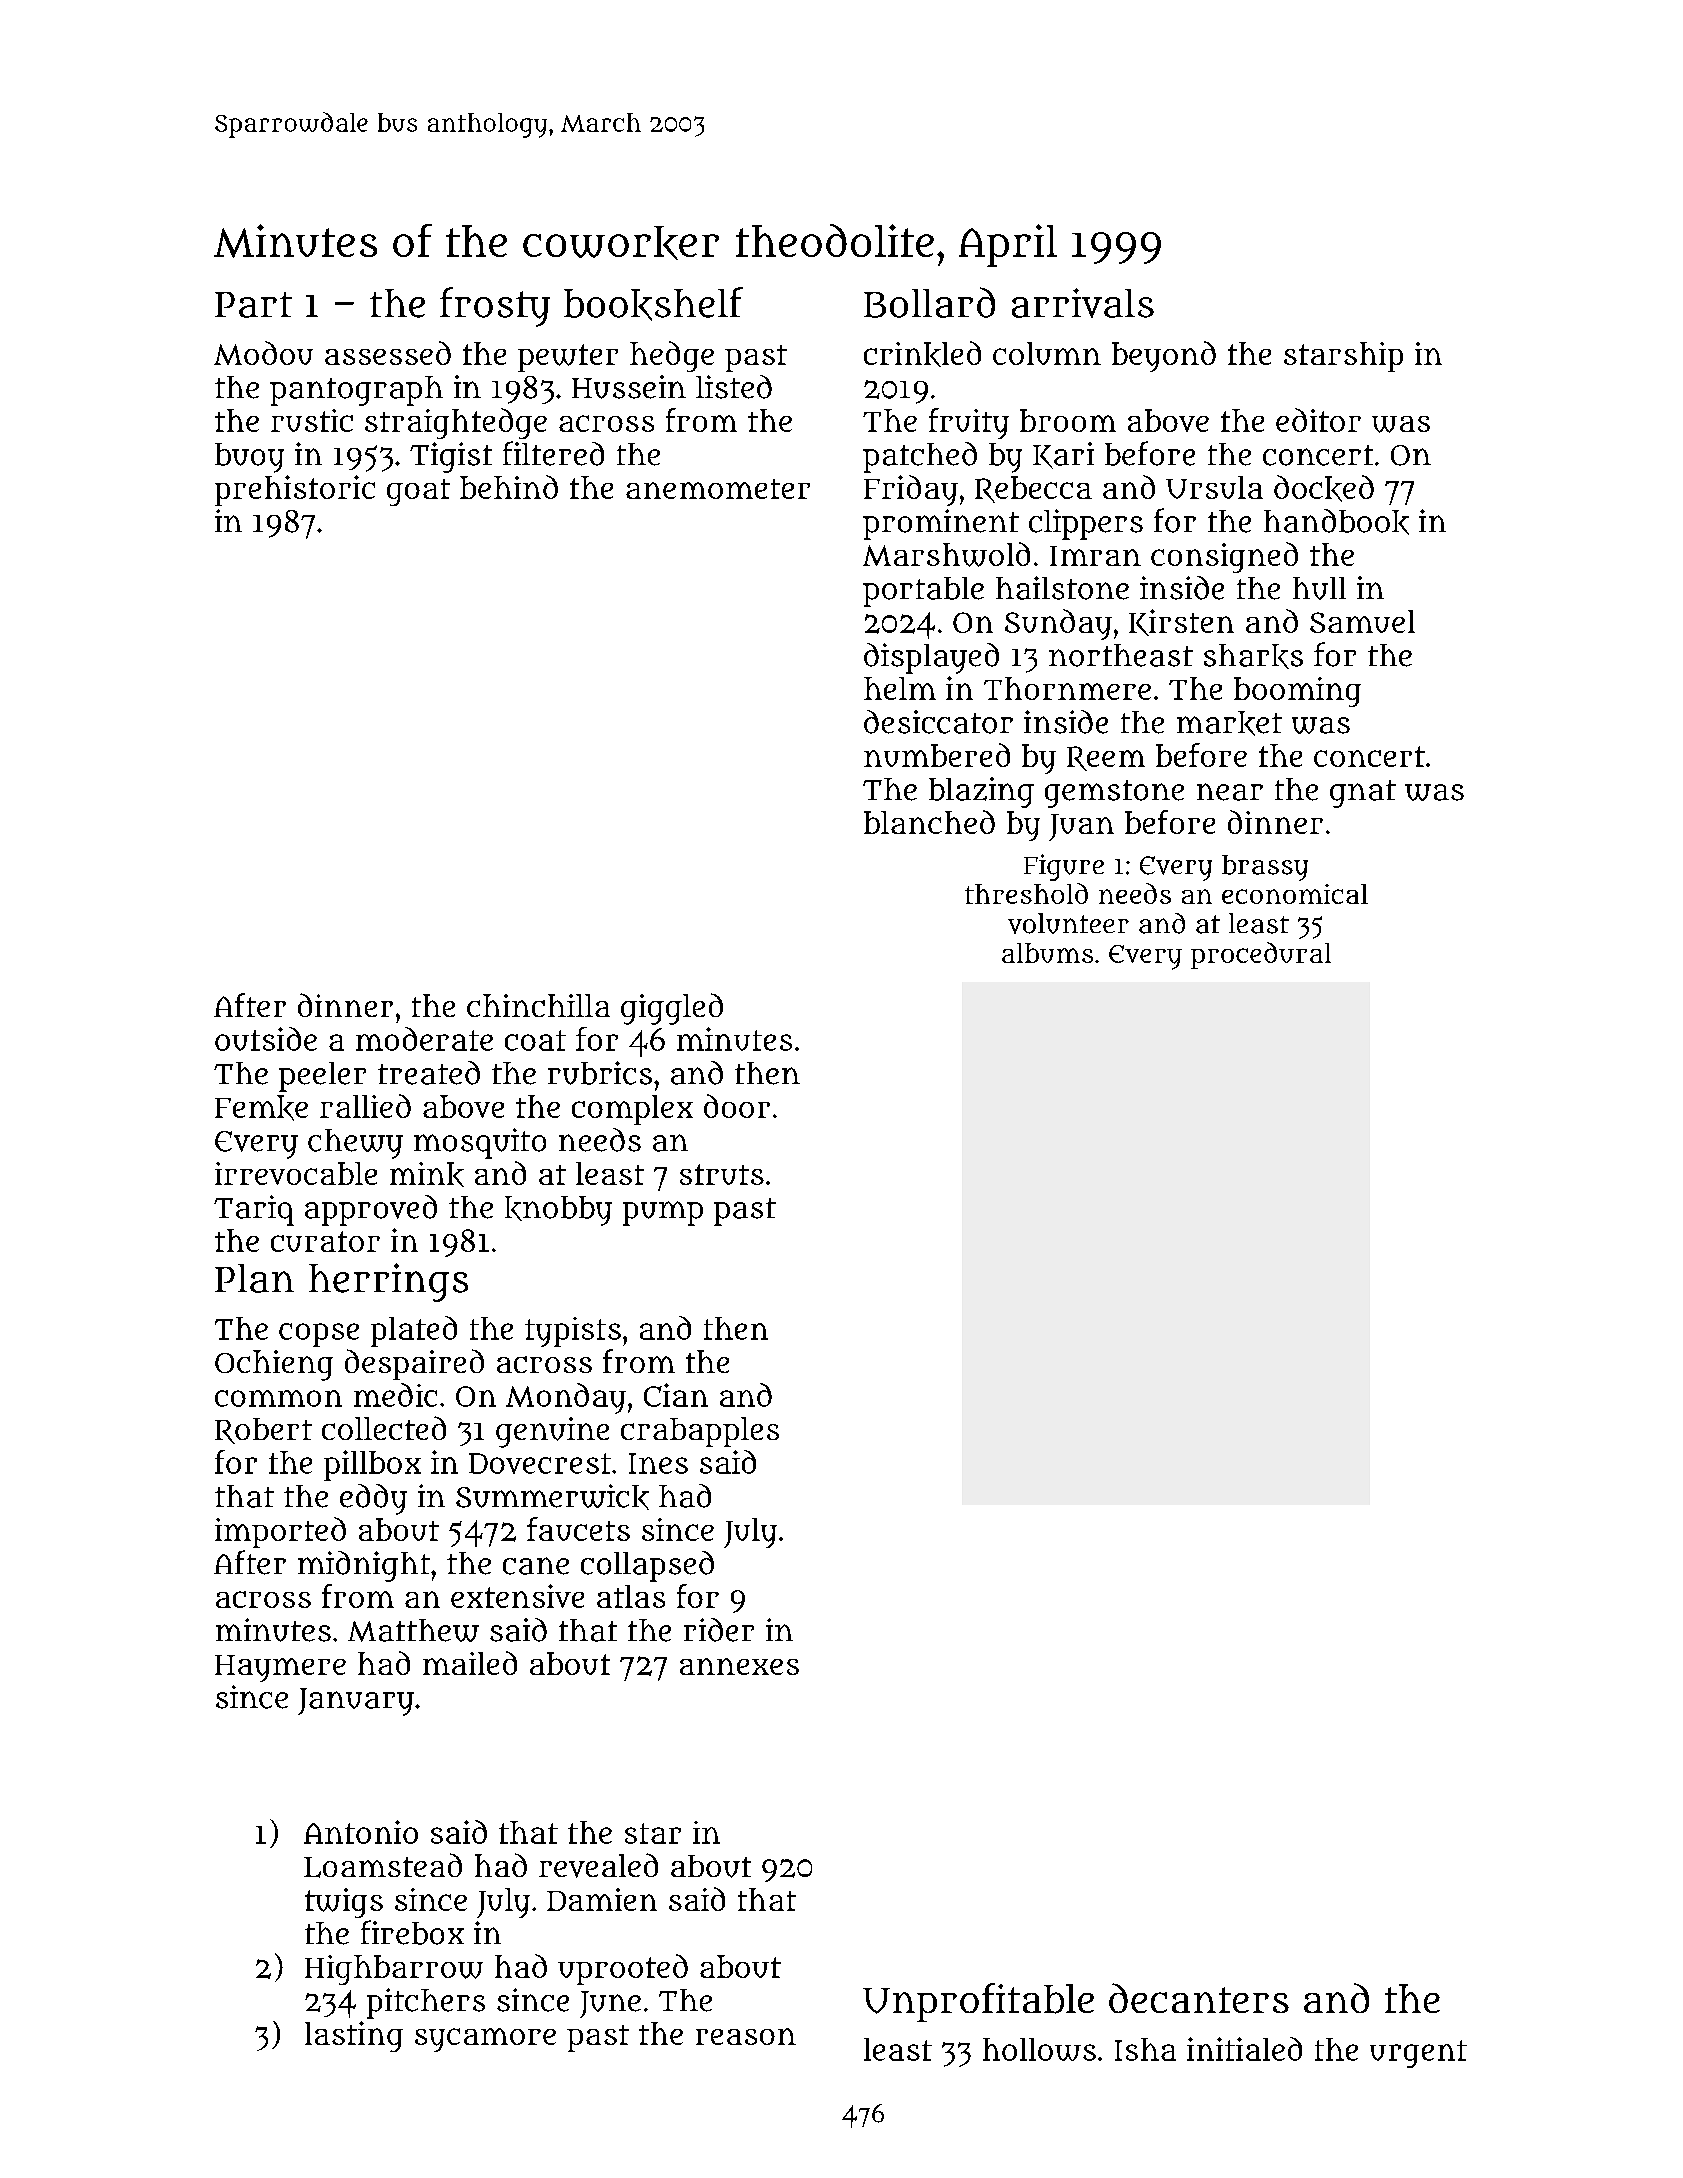 This screenshot has height=2178, width=1683. What do you see at coordinates (700, 1432) in the screenshot?
I see `crabapples` at bounding box center [700, 1432].
